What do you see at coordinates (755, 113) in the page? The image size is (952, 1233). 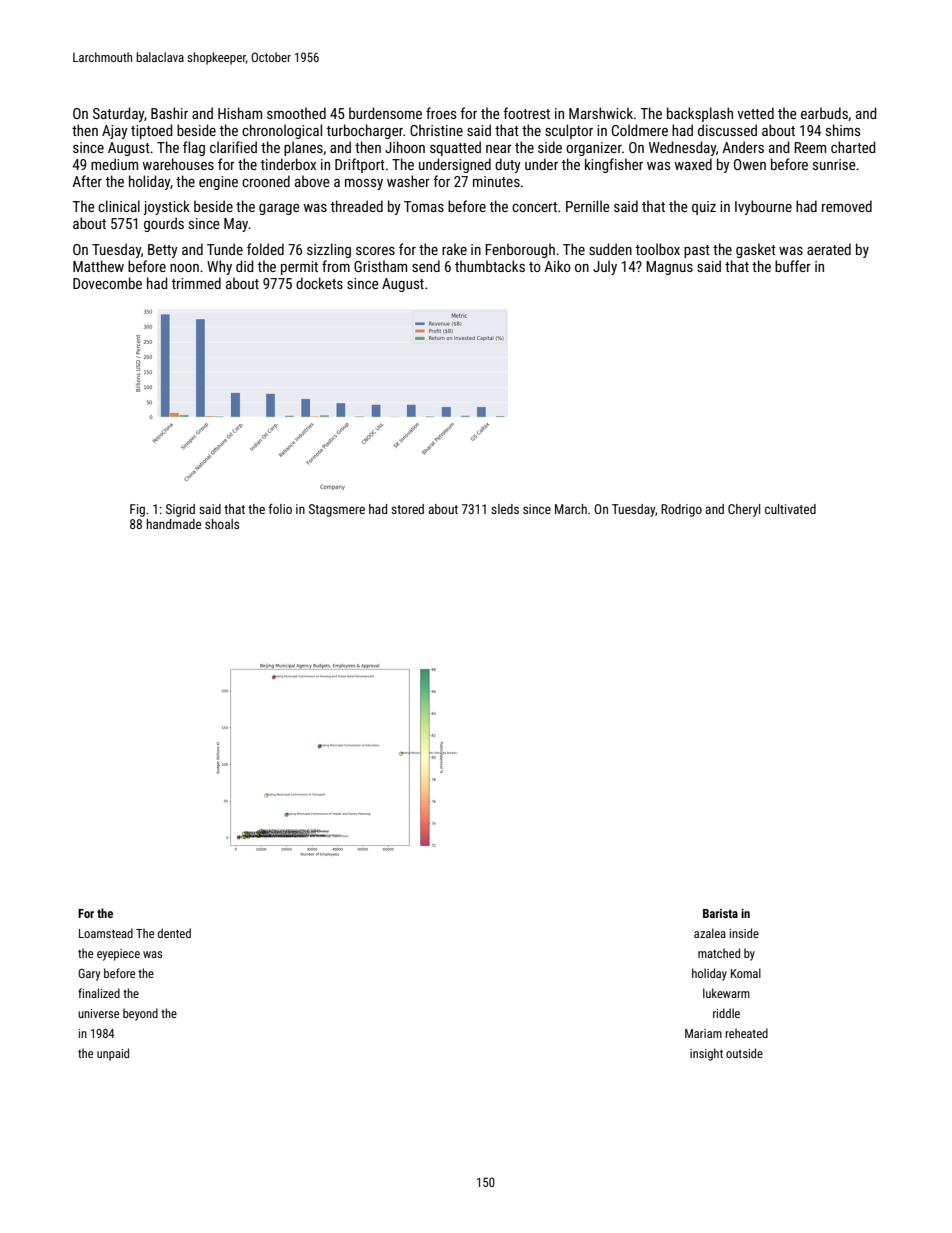 I see `vetted` at bounding box center [755, 113].
